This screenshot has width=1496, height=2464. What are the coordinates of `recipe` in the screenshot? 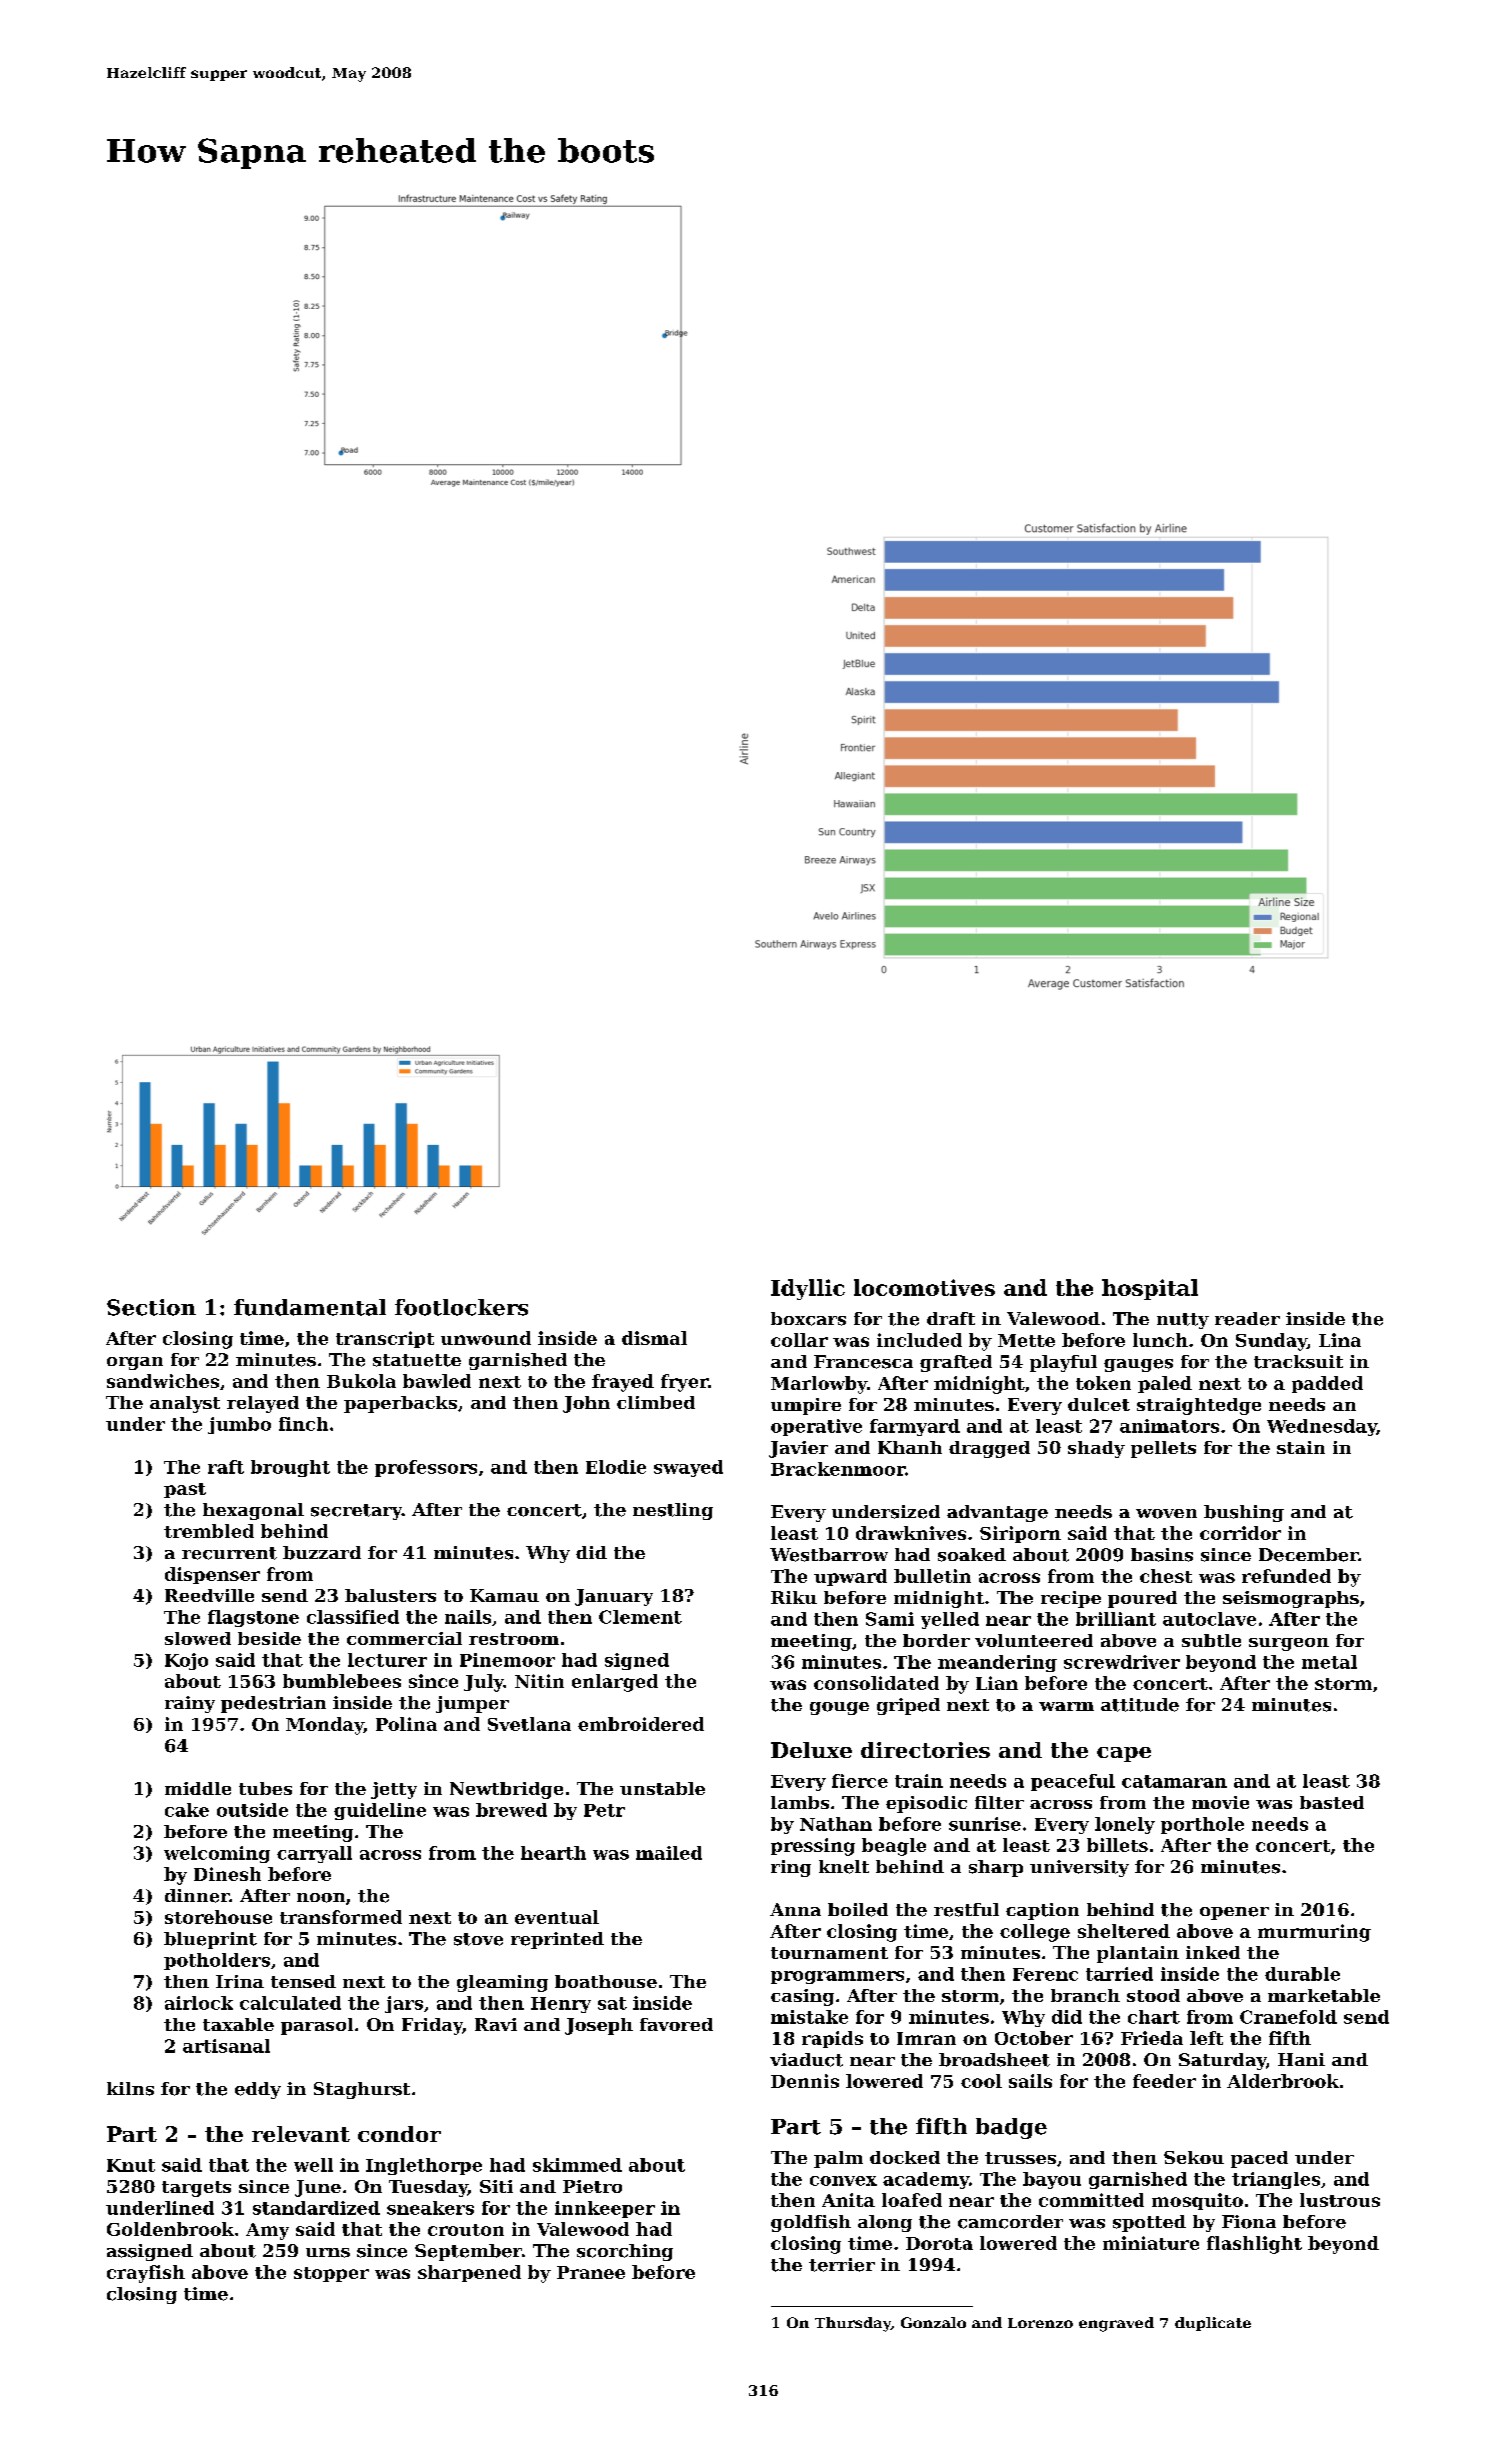 It's located at (1071, 1599).
